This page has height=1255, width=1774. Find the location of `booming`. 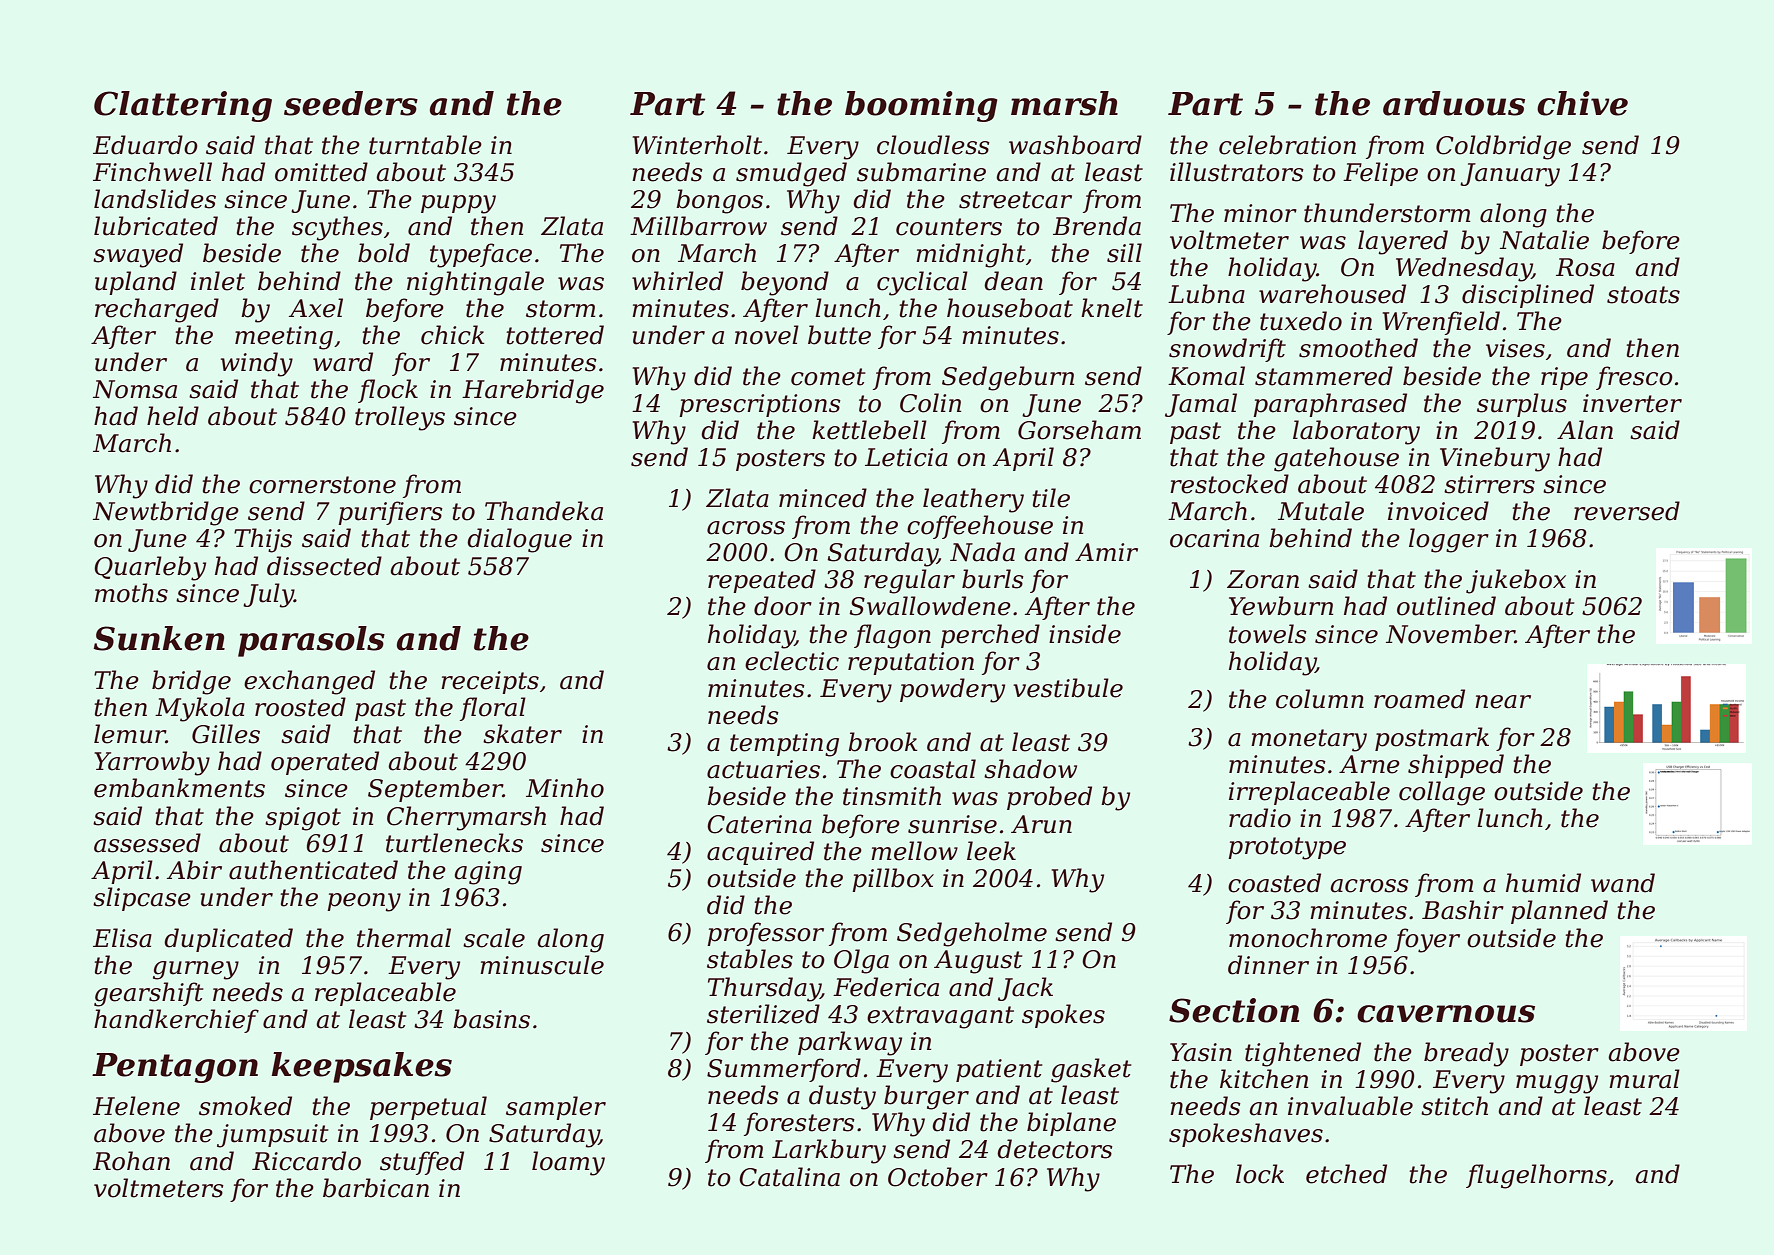

booming is located at coordinates (921, 106).
